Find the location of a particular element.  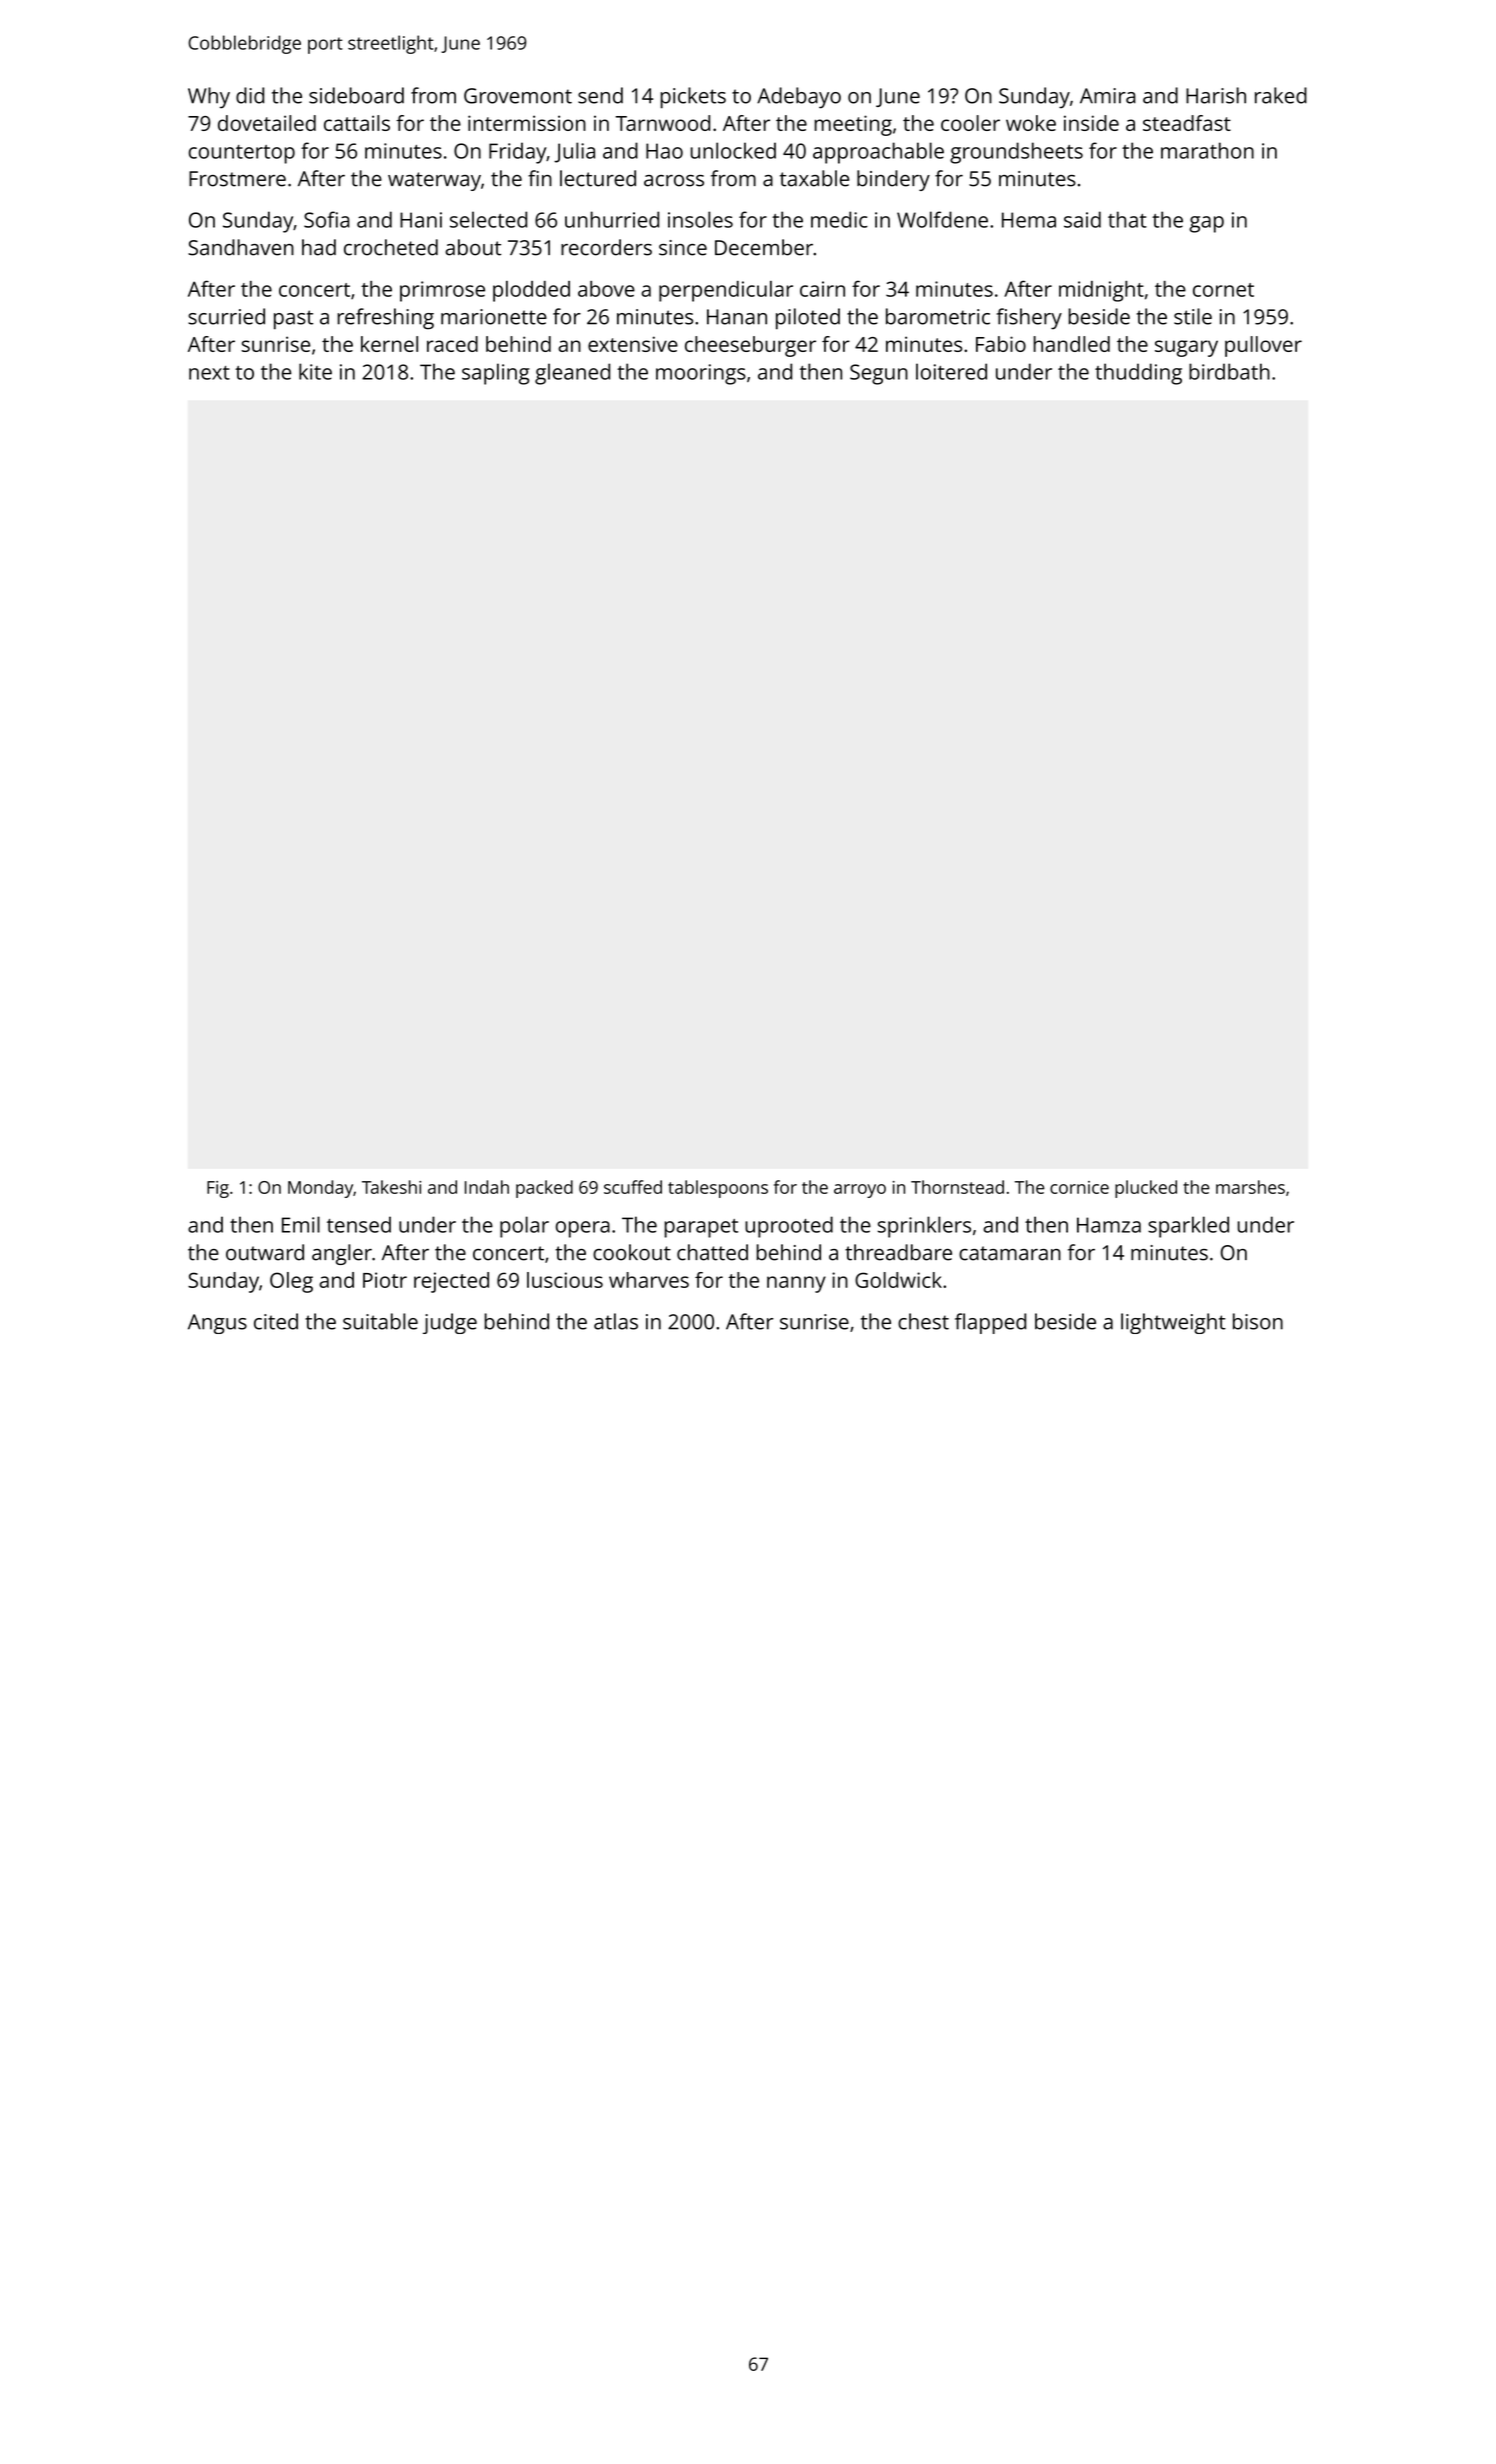

Segun is located at coordinates (879, 374).
